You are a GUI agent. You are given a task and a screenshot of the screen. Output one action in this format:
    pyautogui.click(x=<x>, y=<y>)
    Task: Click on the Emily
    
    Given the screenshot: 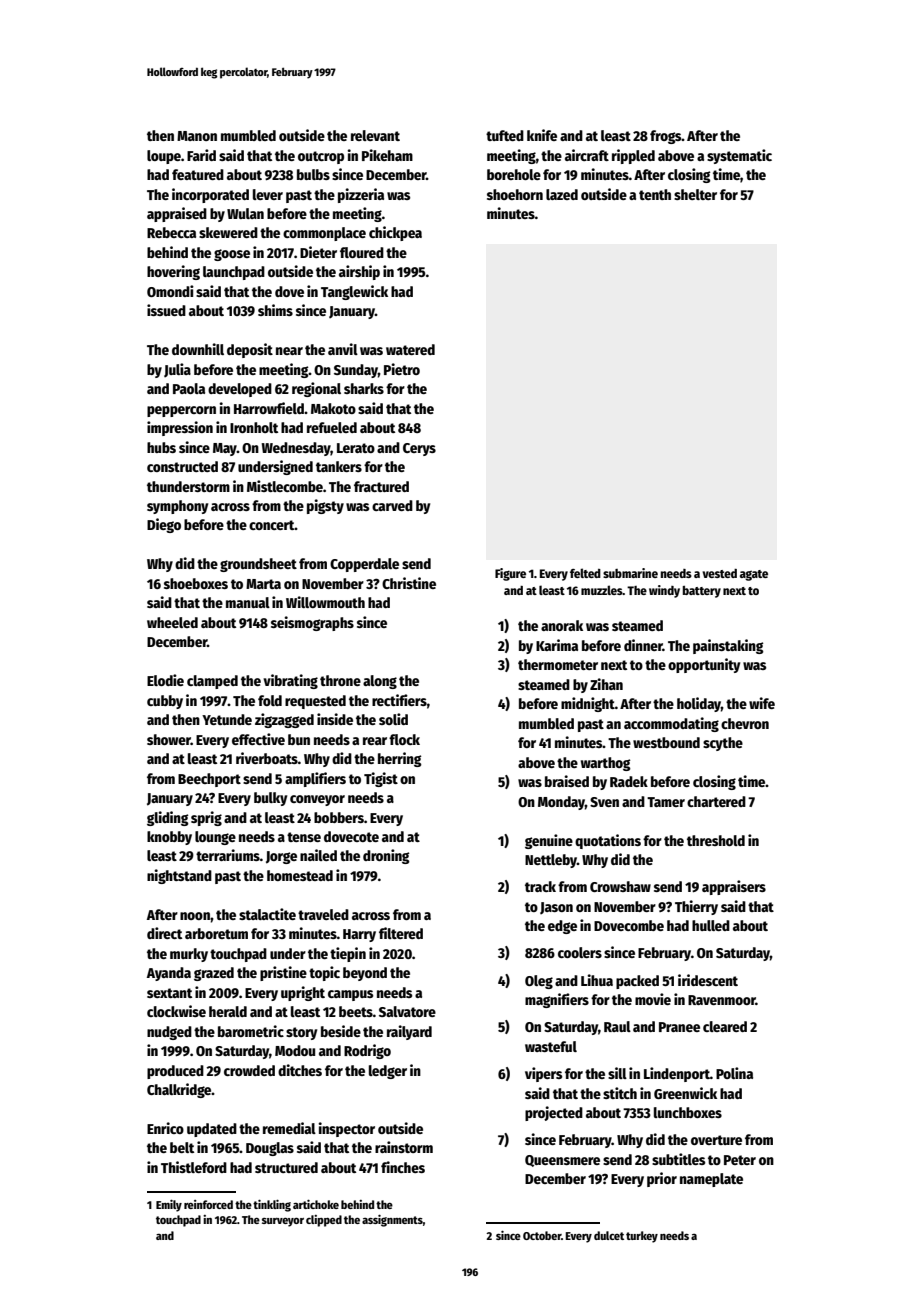 What is the action you would take?
    pyautogui.click(x=169, y=1205)
